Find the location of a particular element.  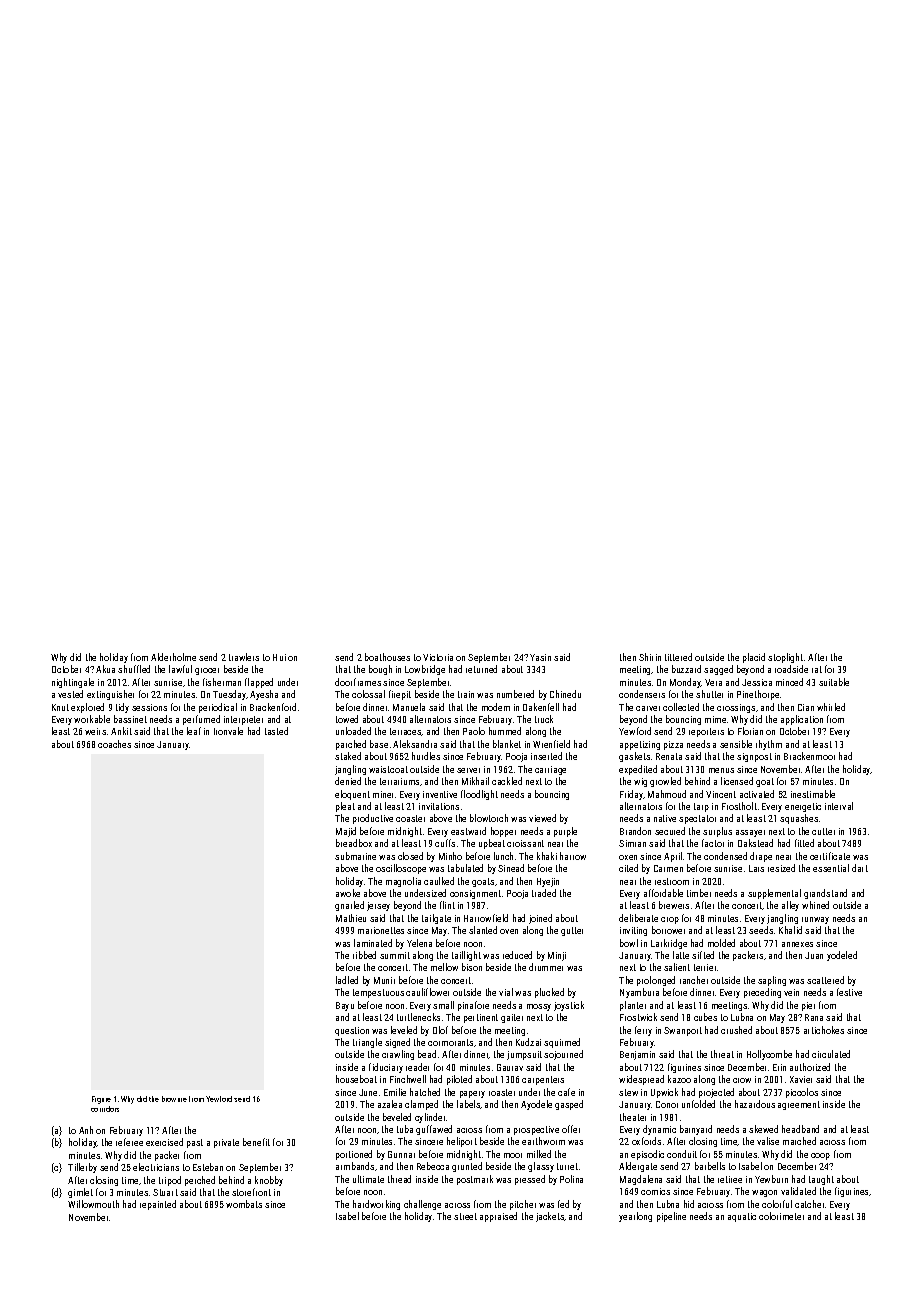

awoke is located at coordinates (348, 893).
